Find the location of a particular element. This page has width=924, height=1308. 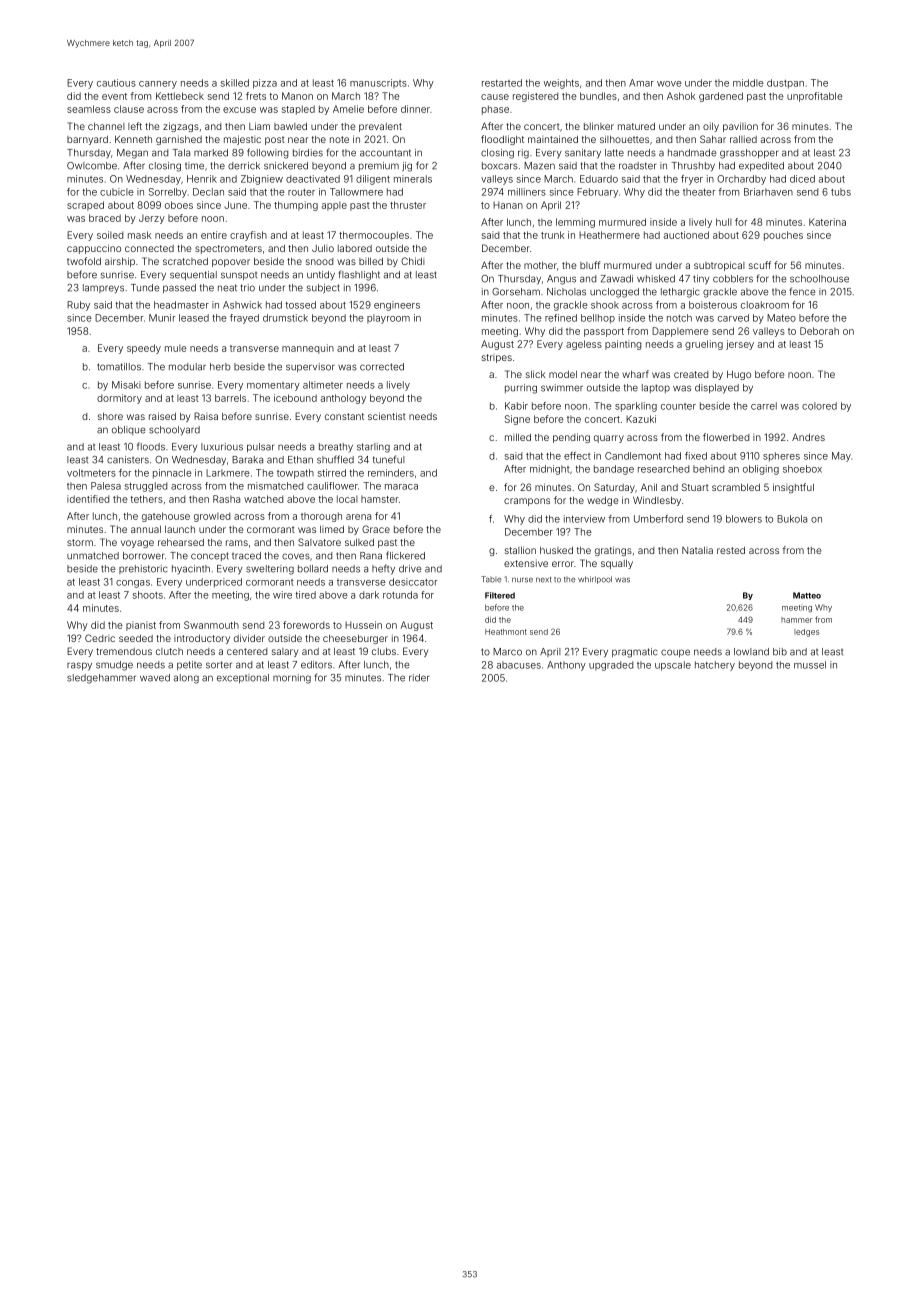

Mateo is located at coordinates (781, 318).
